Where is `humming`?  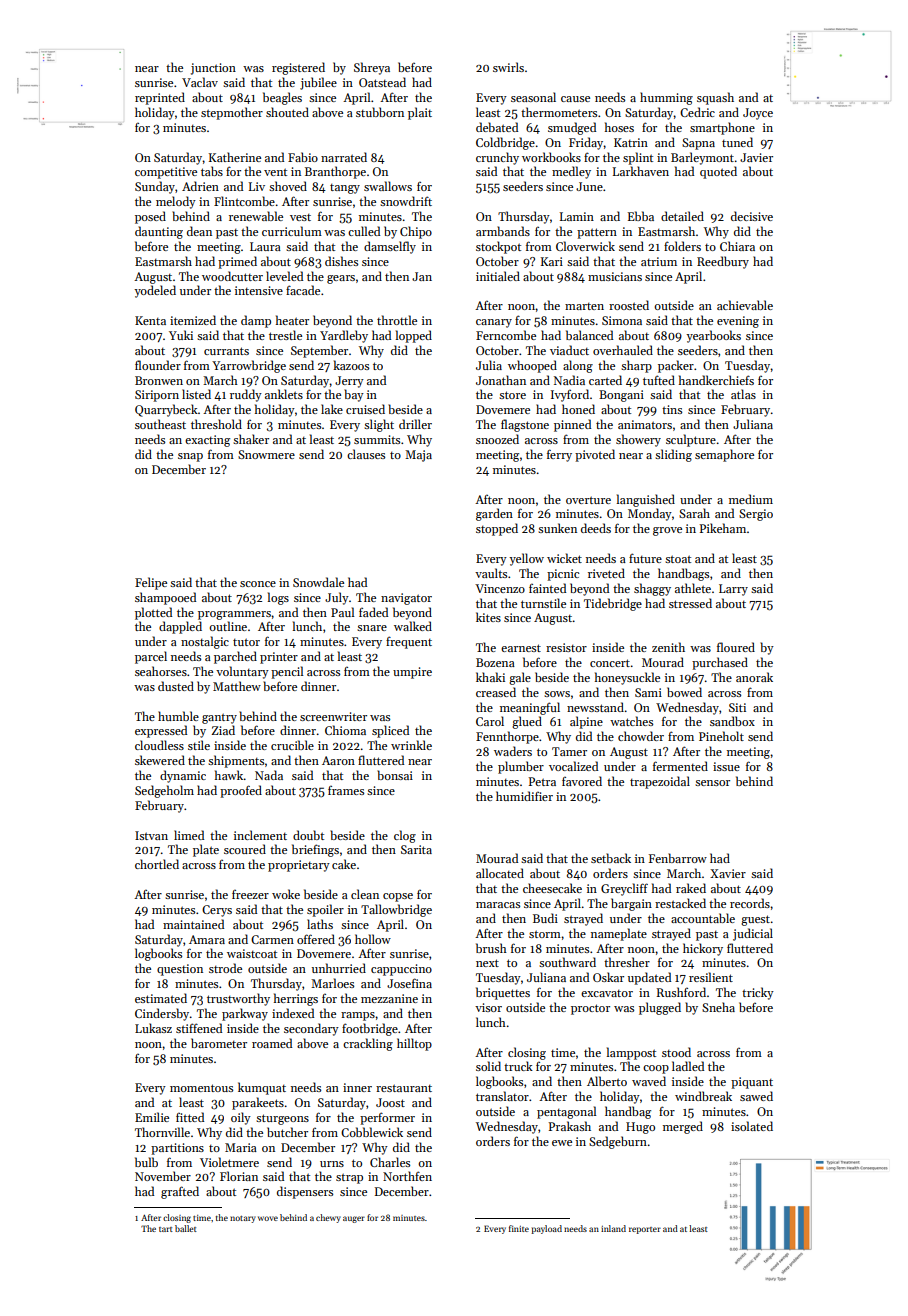
humming is located at coordinates (666, 98).
